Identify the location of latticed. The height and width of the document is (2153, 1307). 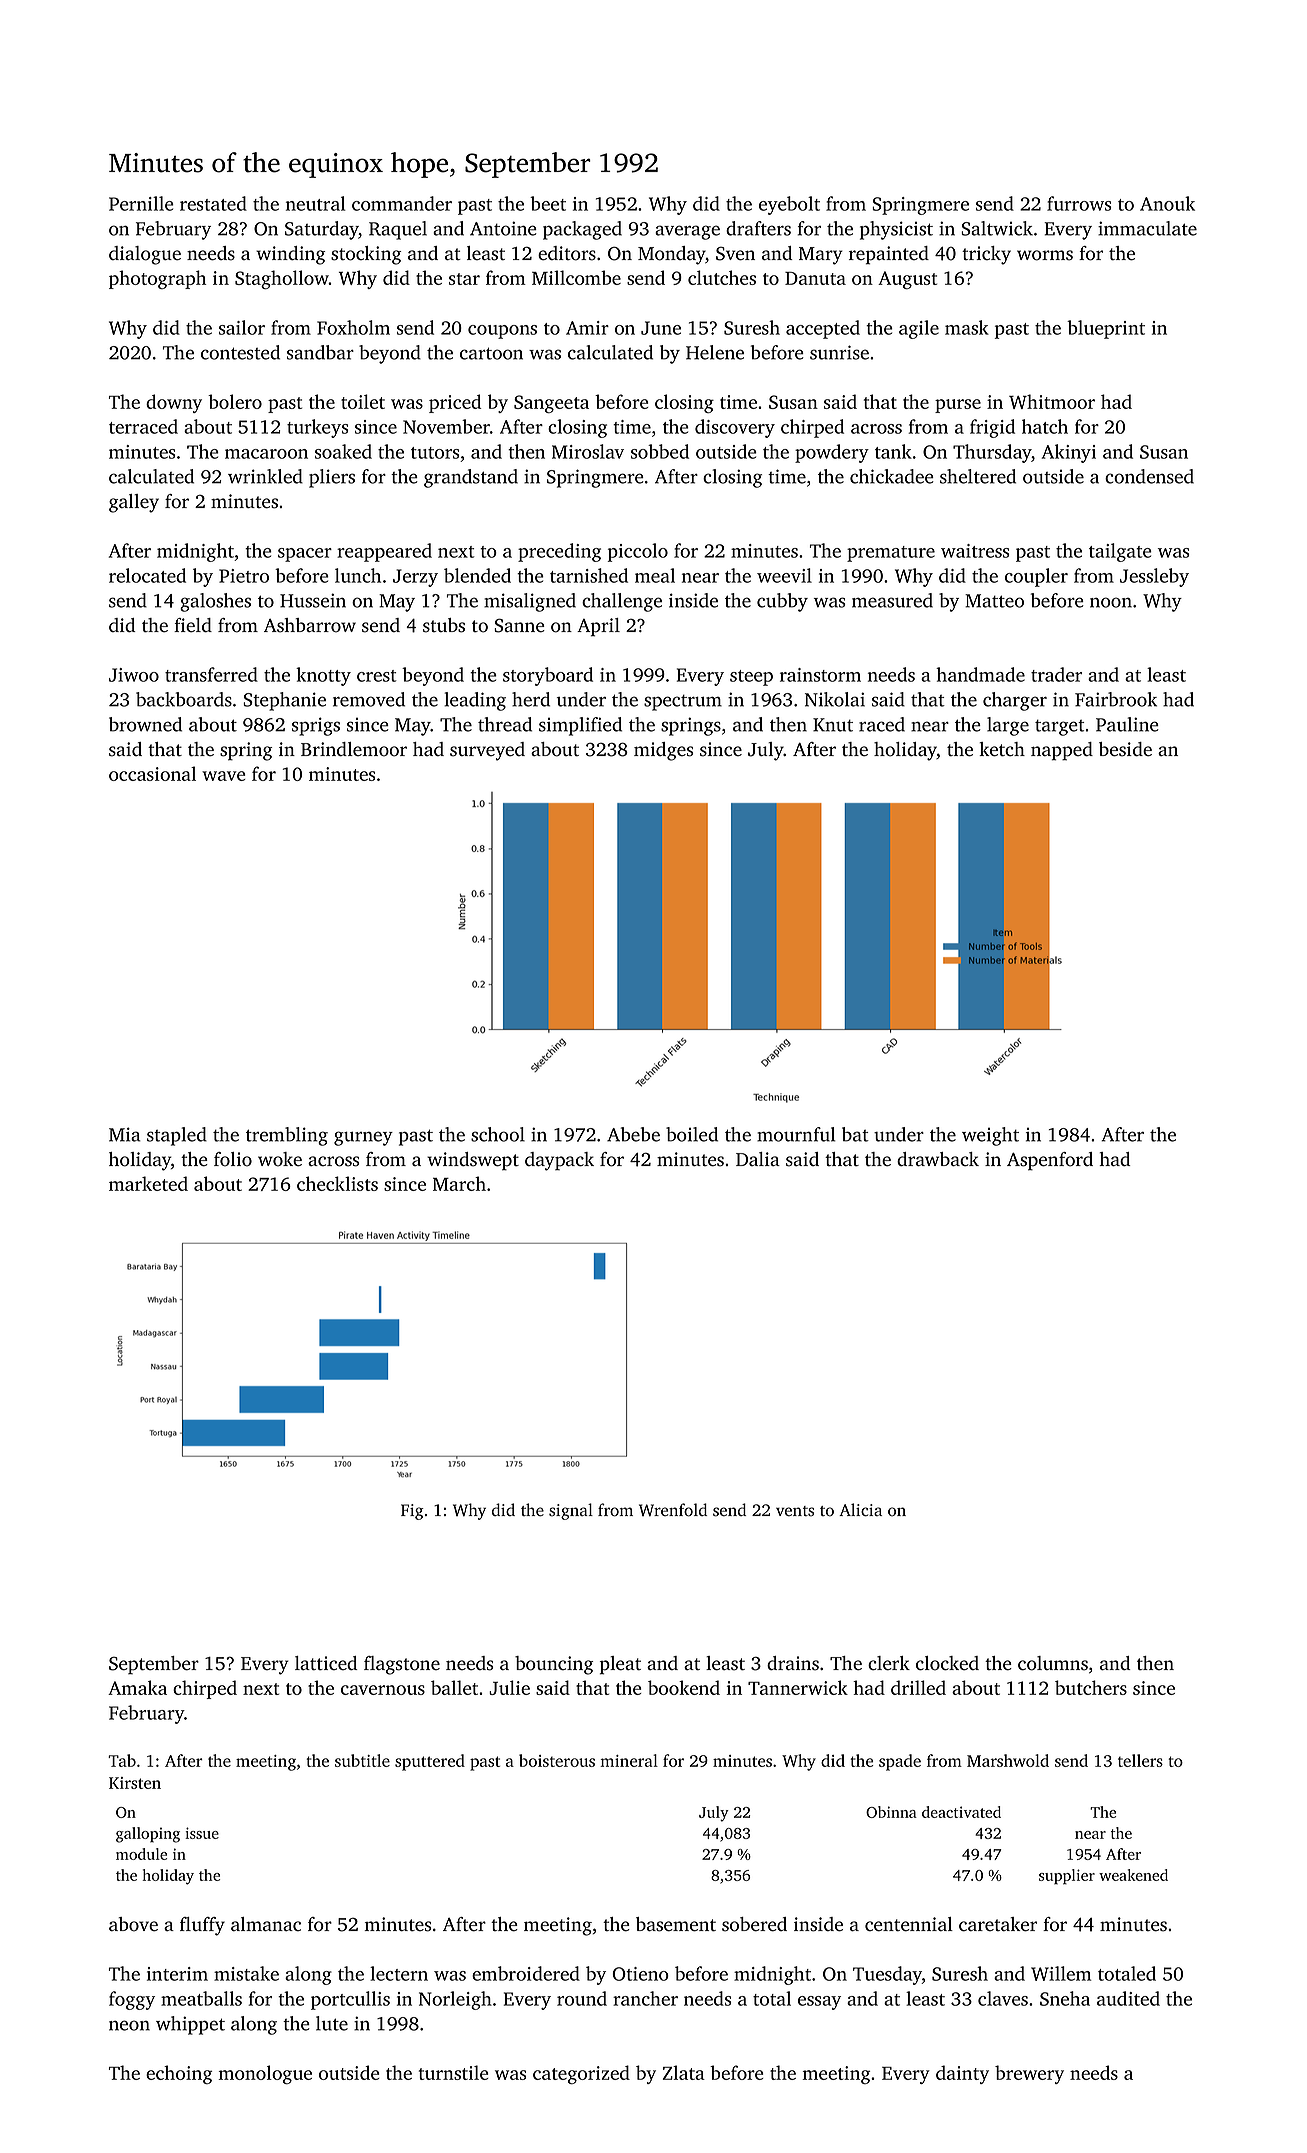
(326, 1663).
